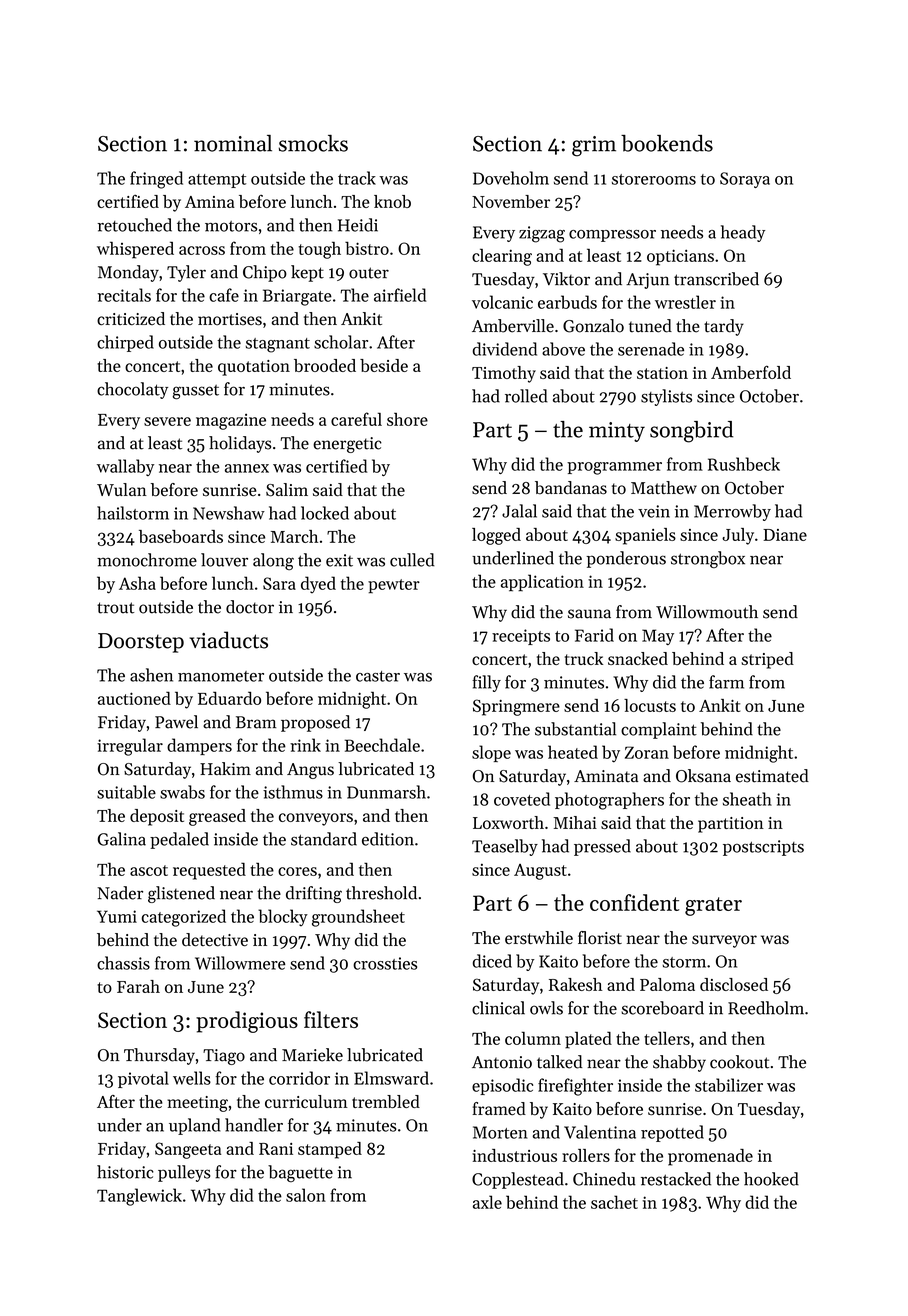 The width and height of the image is (908, 1316). What do you see at coordinates (283, 917) in the image?
I see `blocky` at bounding box center [283, 917].
